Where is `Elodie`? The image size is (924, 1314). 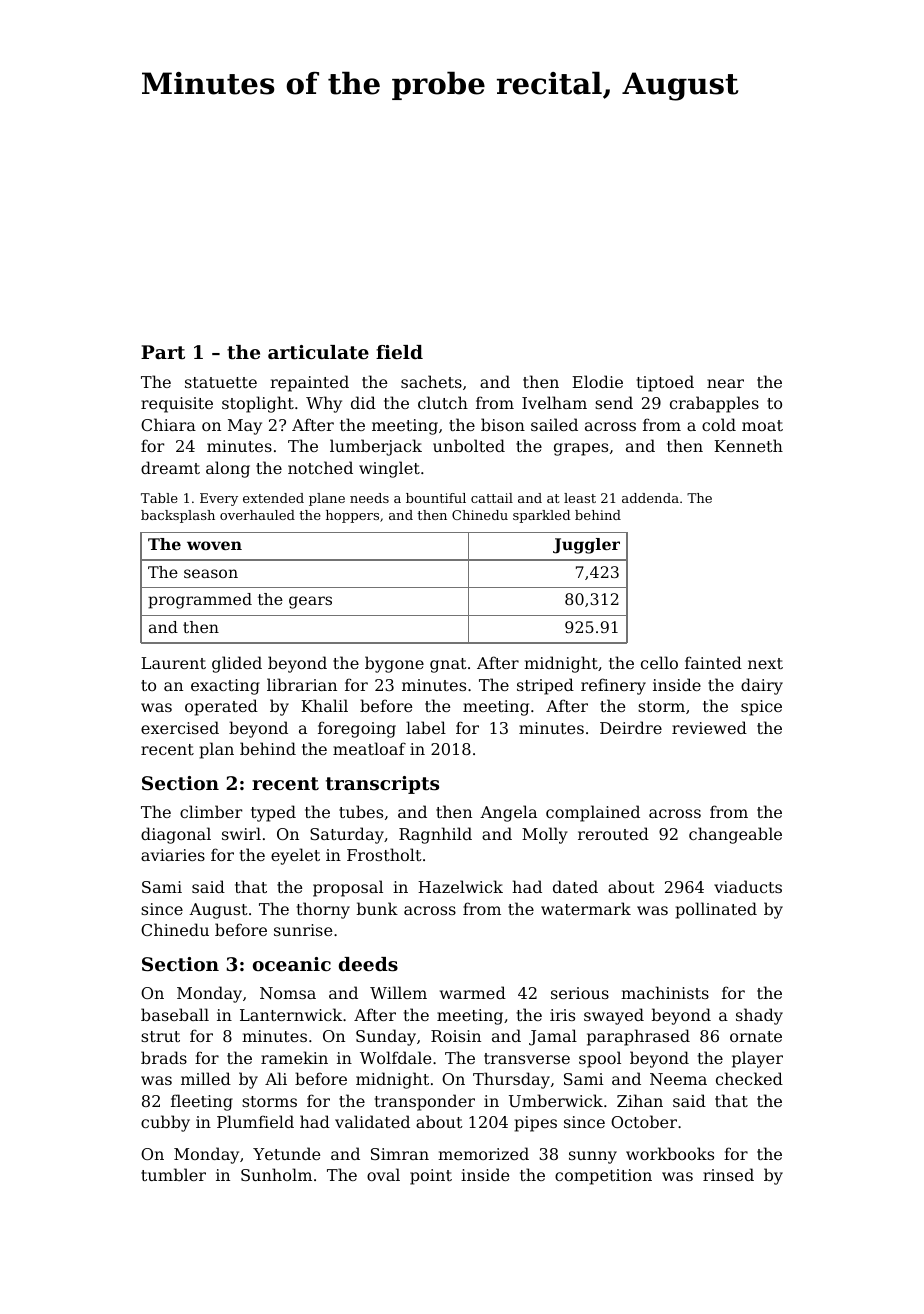
Elodie is located at coordinates (597, 381).
